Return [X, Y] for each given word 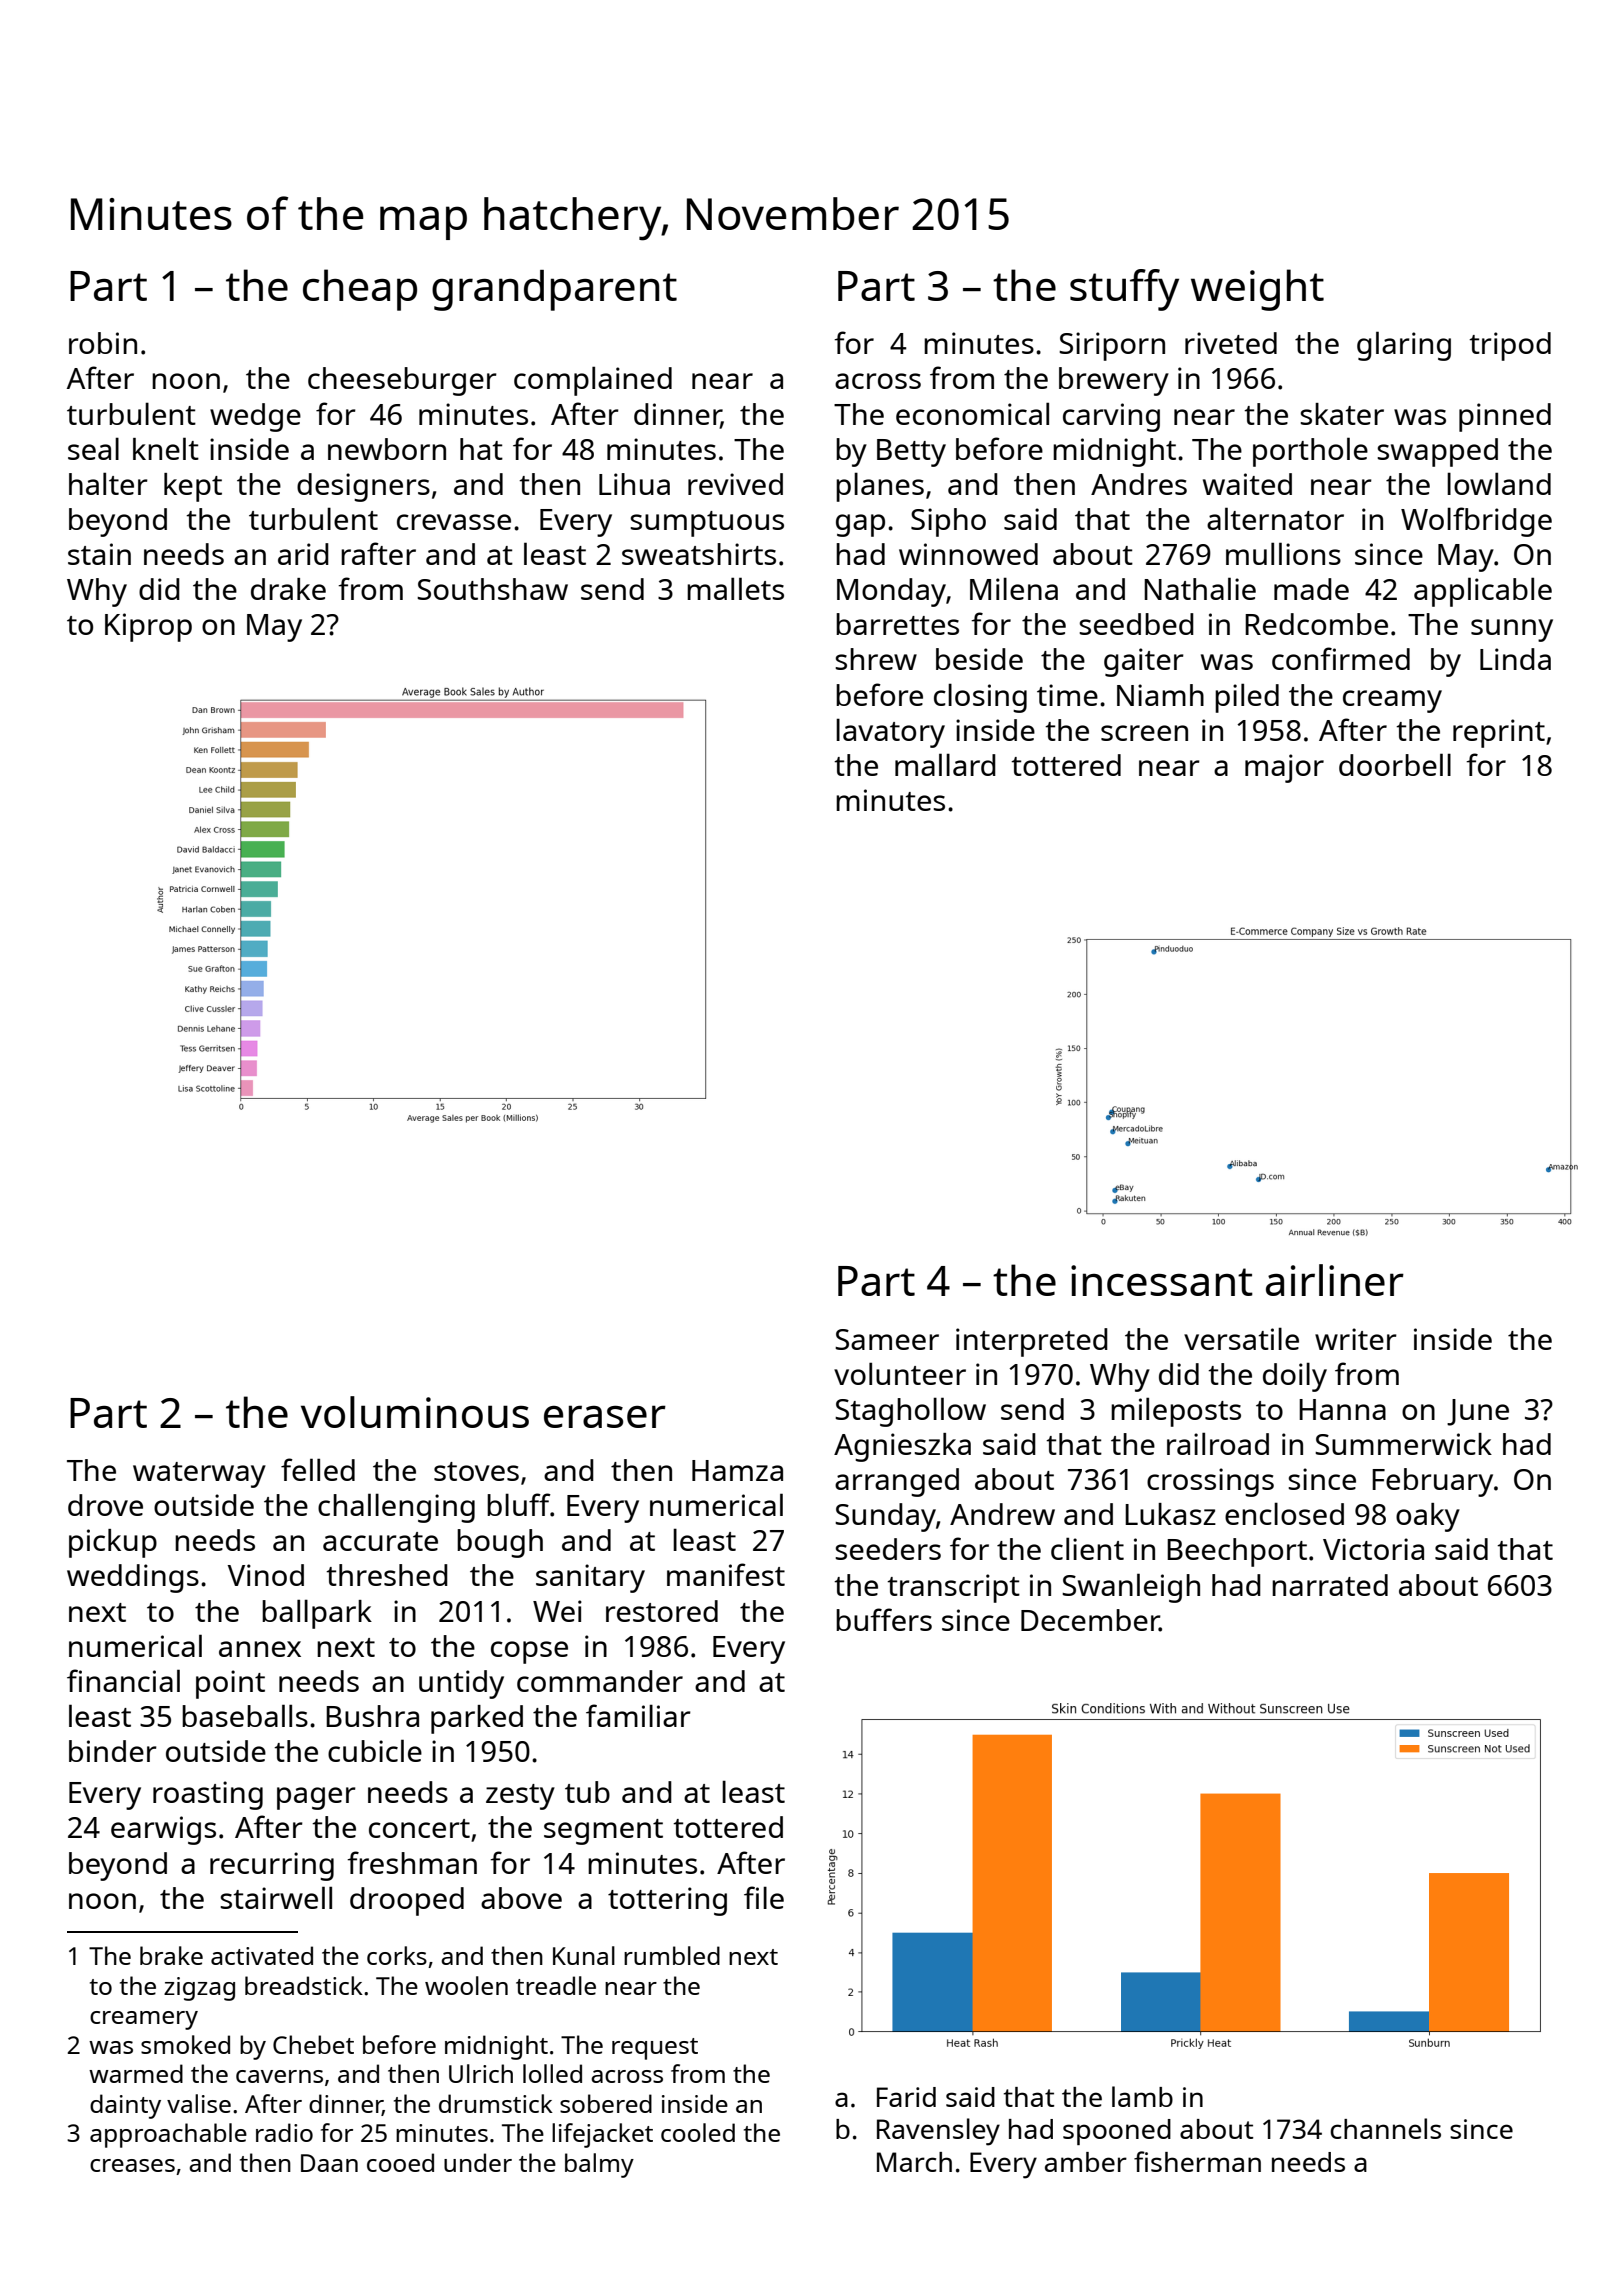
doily [1295, 1377]
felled [318, 1469]
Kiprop [148, 627]
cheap [360, 290]
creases [132, 2165]
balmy [599, 2165]
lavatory [890, 733]
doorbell [1395, 764]
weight [1257, 290]
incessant [1162, 1280]
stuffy [1124, 290]
